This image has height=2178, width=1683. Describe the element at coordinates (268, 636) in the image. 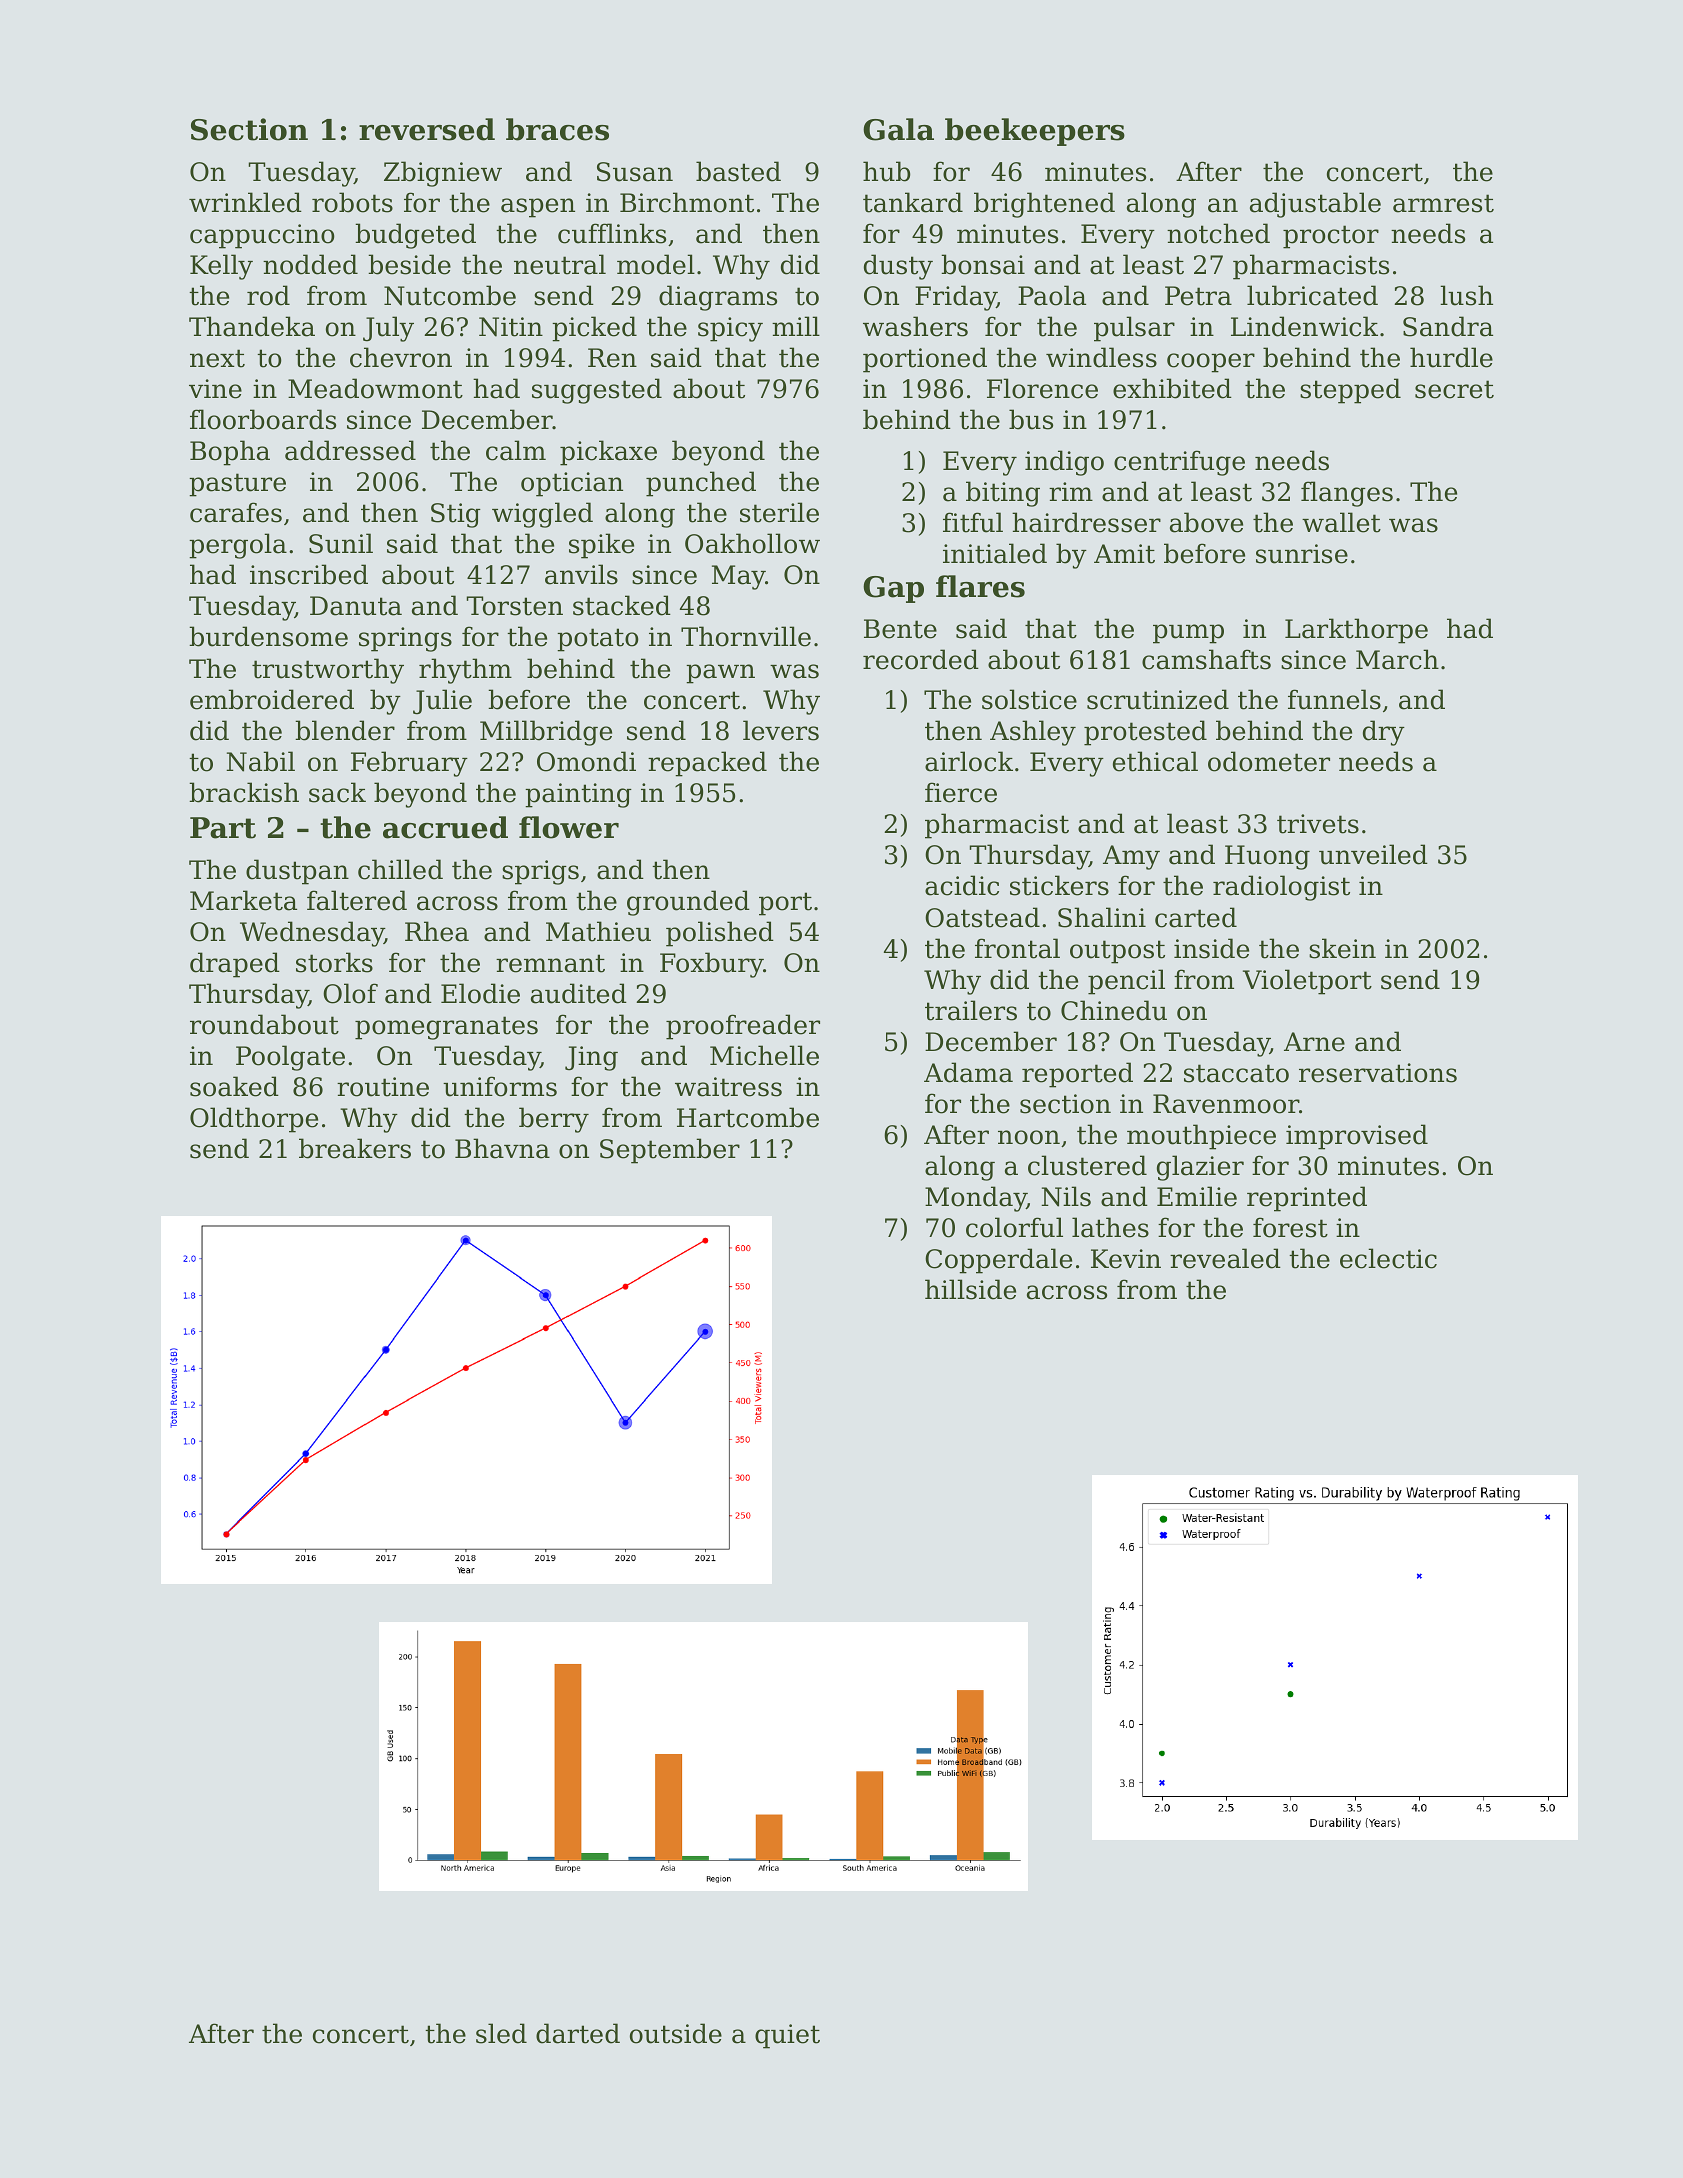

I see `burdensome` at that location.
